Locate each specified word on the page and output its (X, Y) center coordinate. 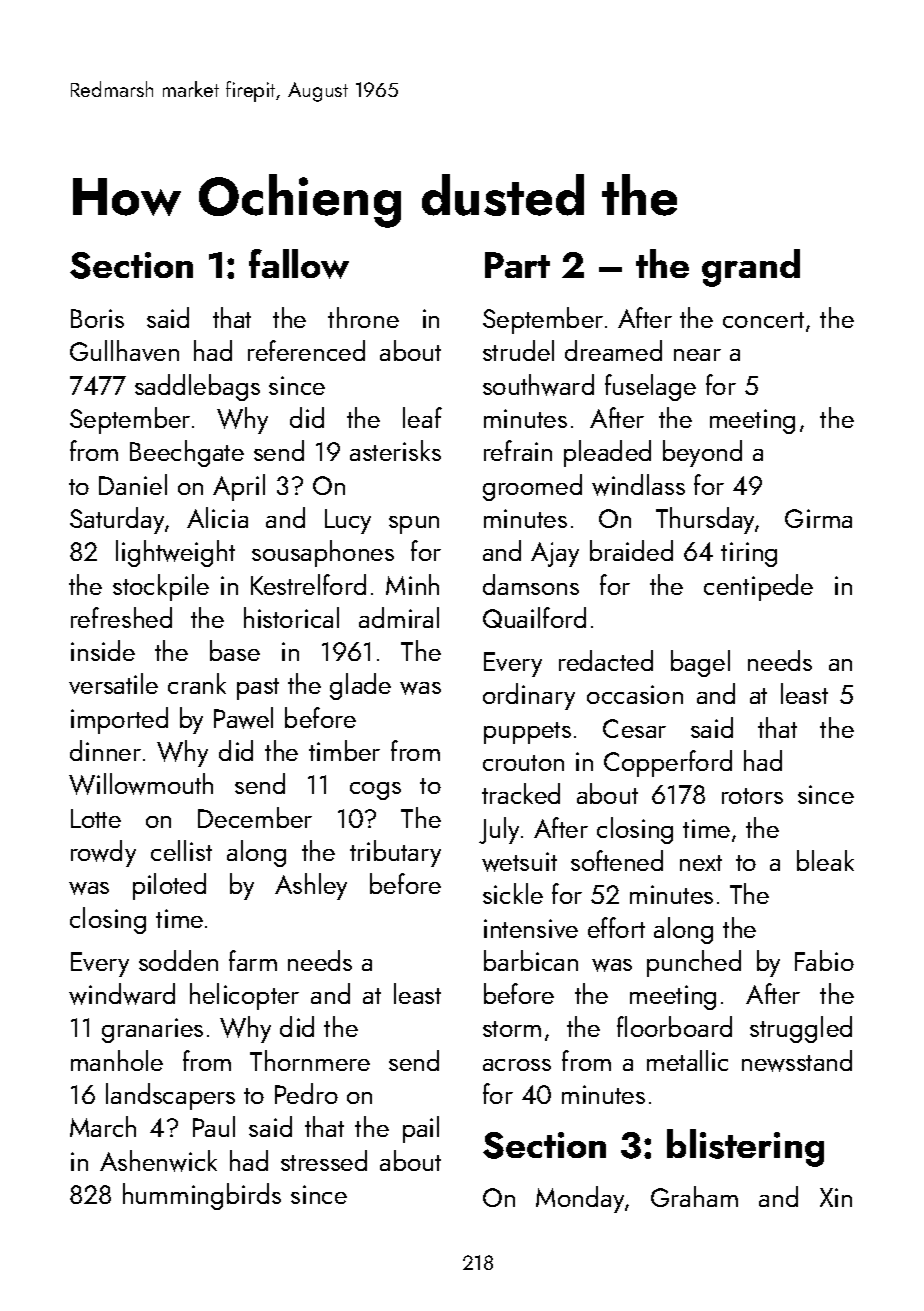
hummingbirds (202, 1196)
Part (517, 265)
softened (617, 860)
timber (344, 750)
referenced (306, 350)
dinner (105, 750)
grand (751, 268)
